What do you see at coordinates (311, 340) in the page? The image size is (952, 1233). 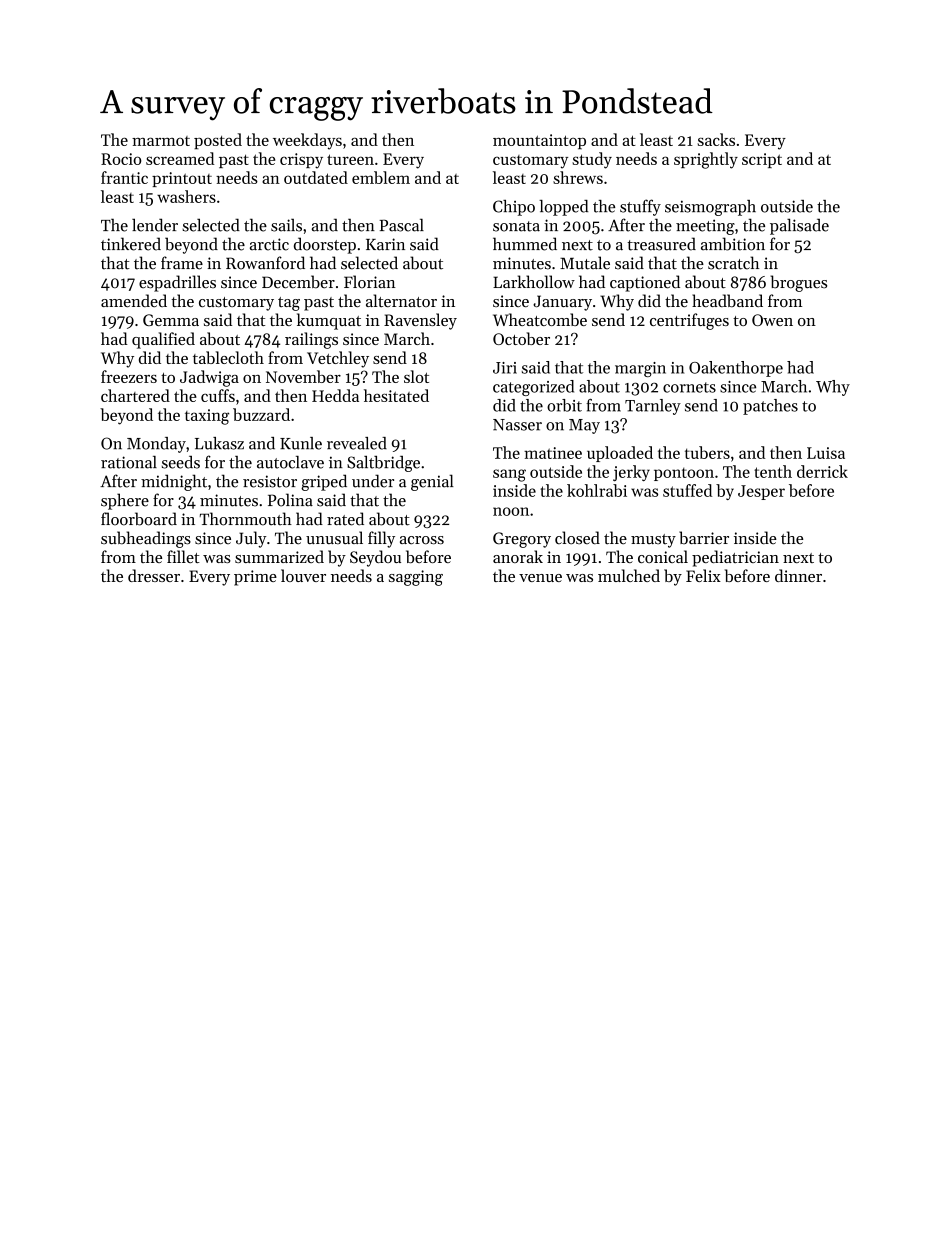 I see `railings` at bounding box center [311, 340].
